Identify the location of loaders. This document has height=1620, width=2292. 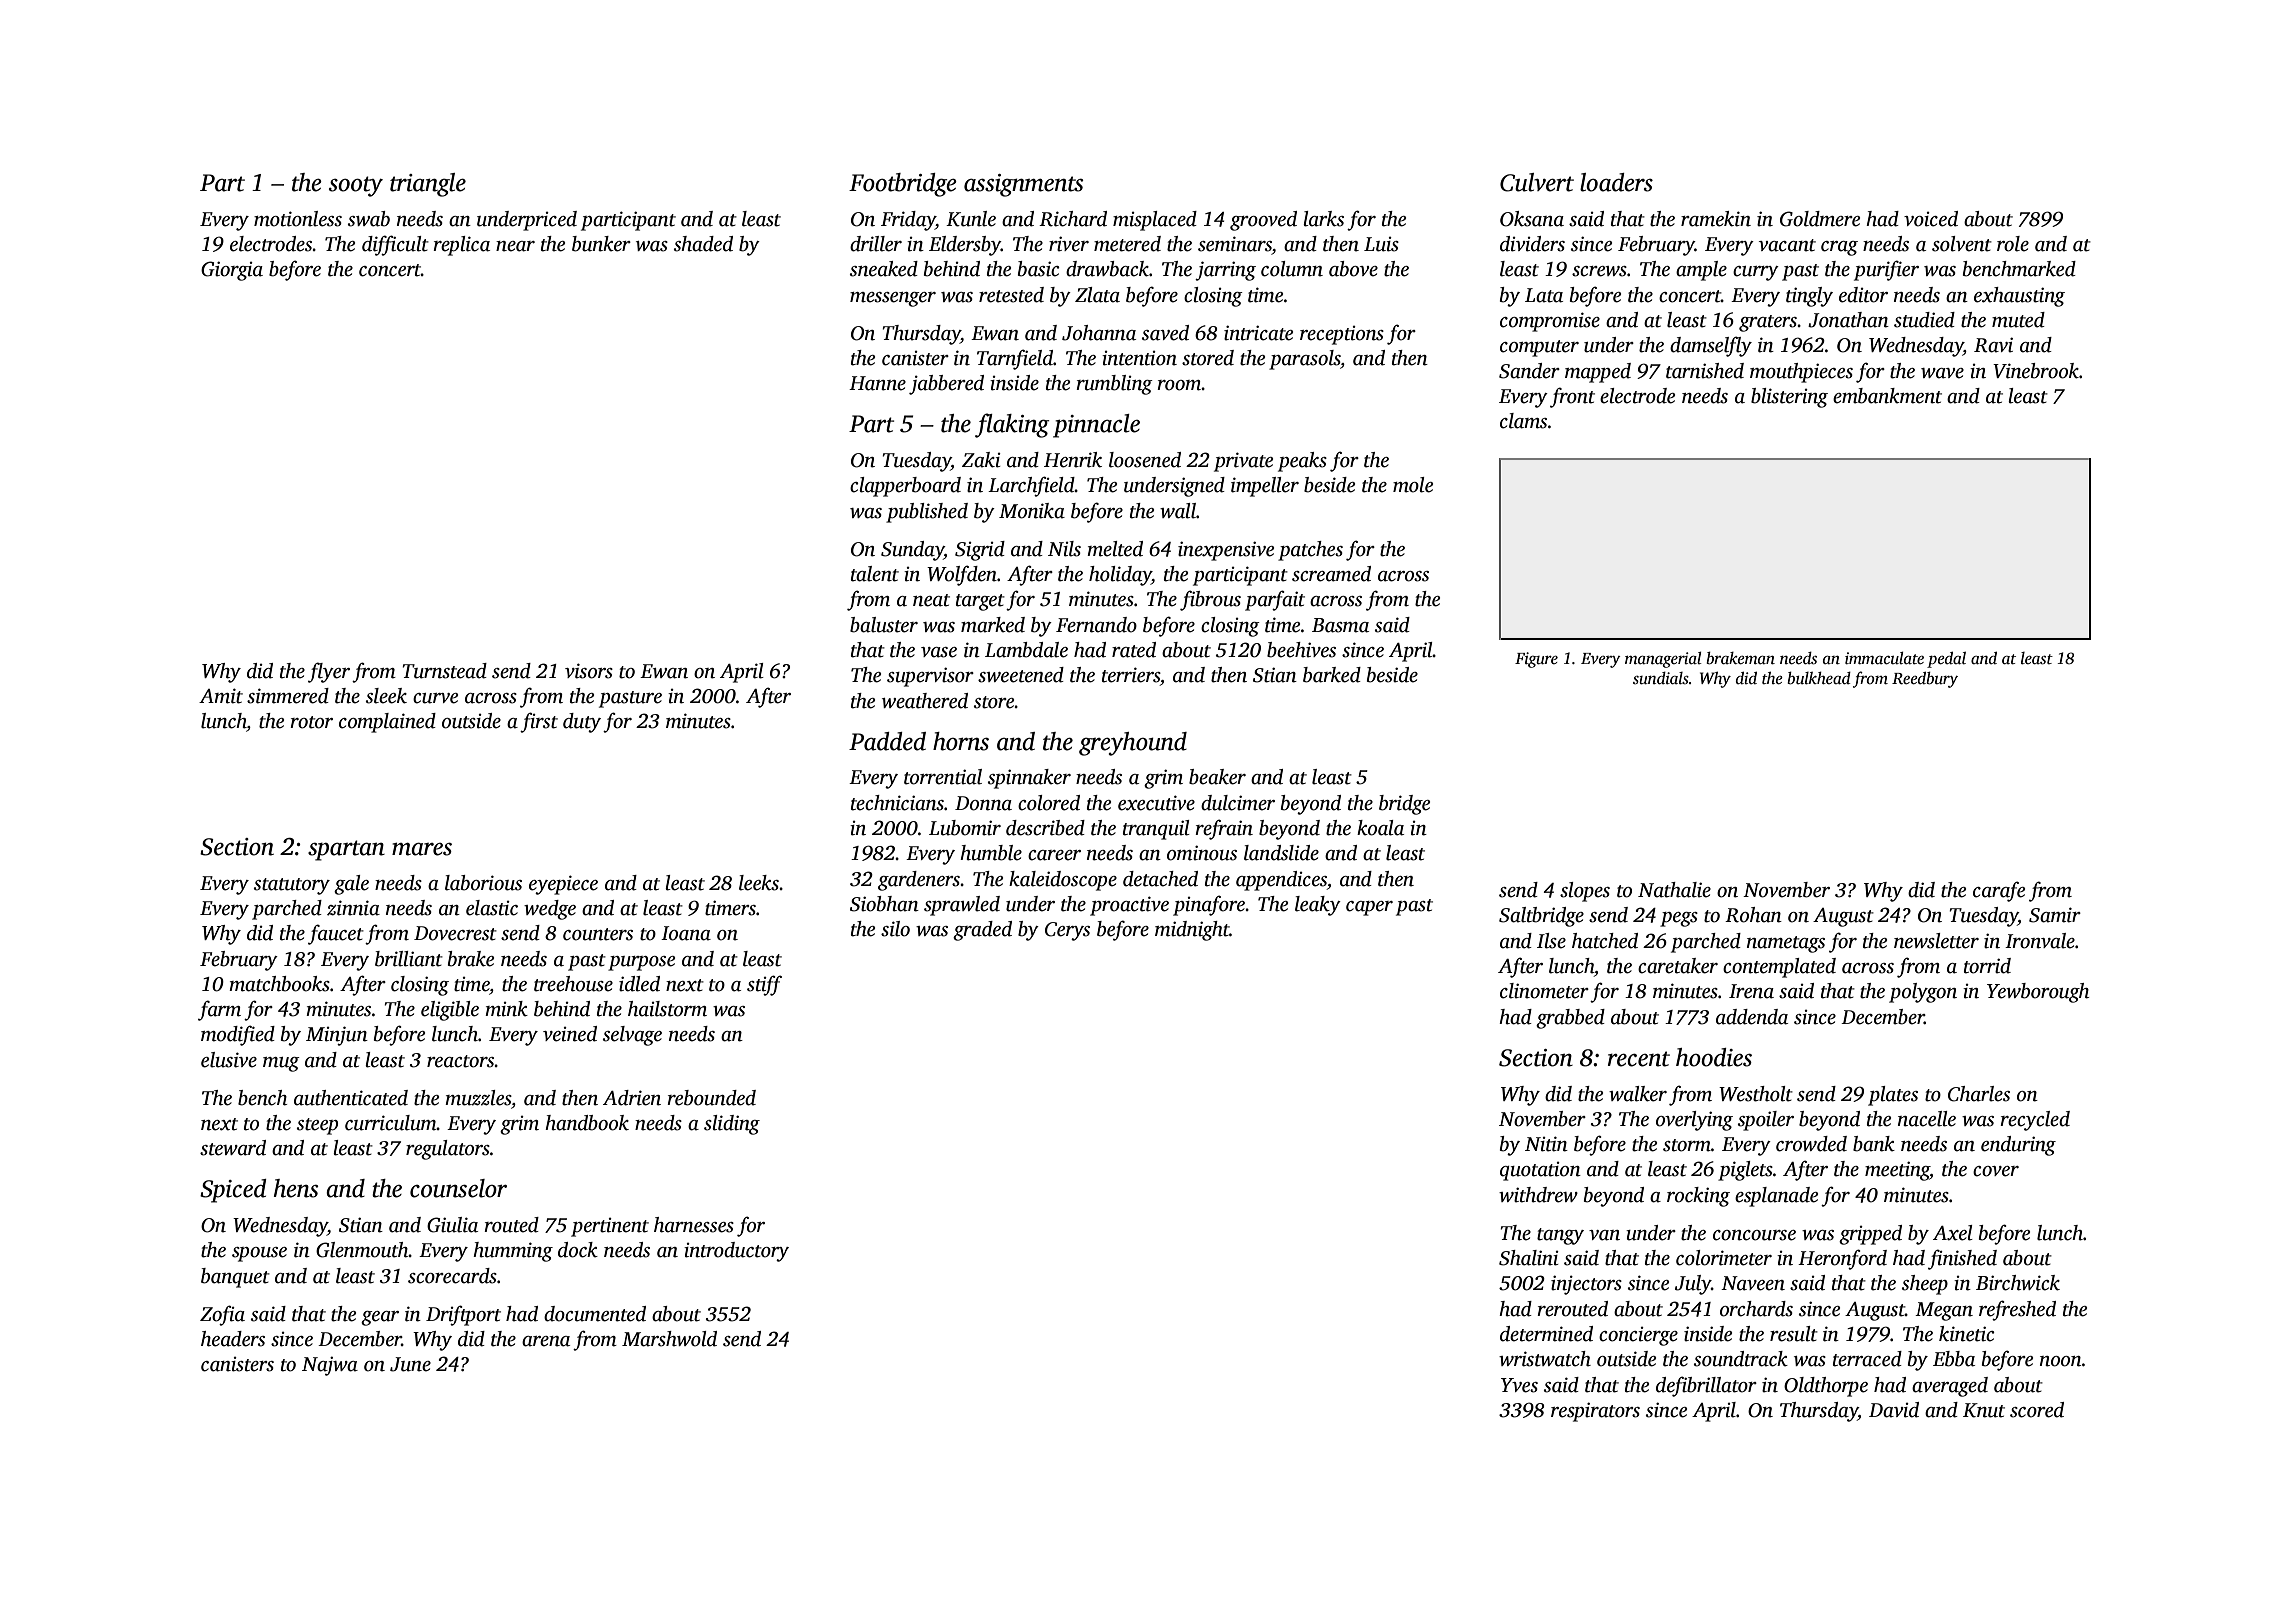
(1616, 182).
